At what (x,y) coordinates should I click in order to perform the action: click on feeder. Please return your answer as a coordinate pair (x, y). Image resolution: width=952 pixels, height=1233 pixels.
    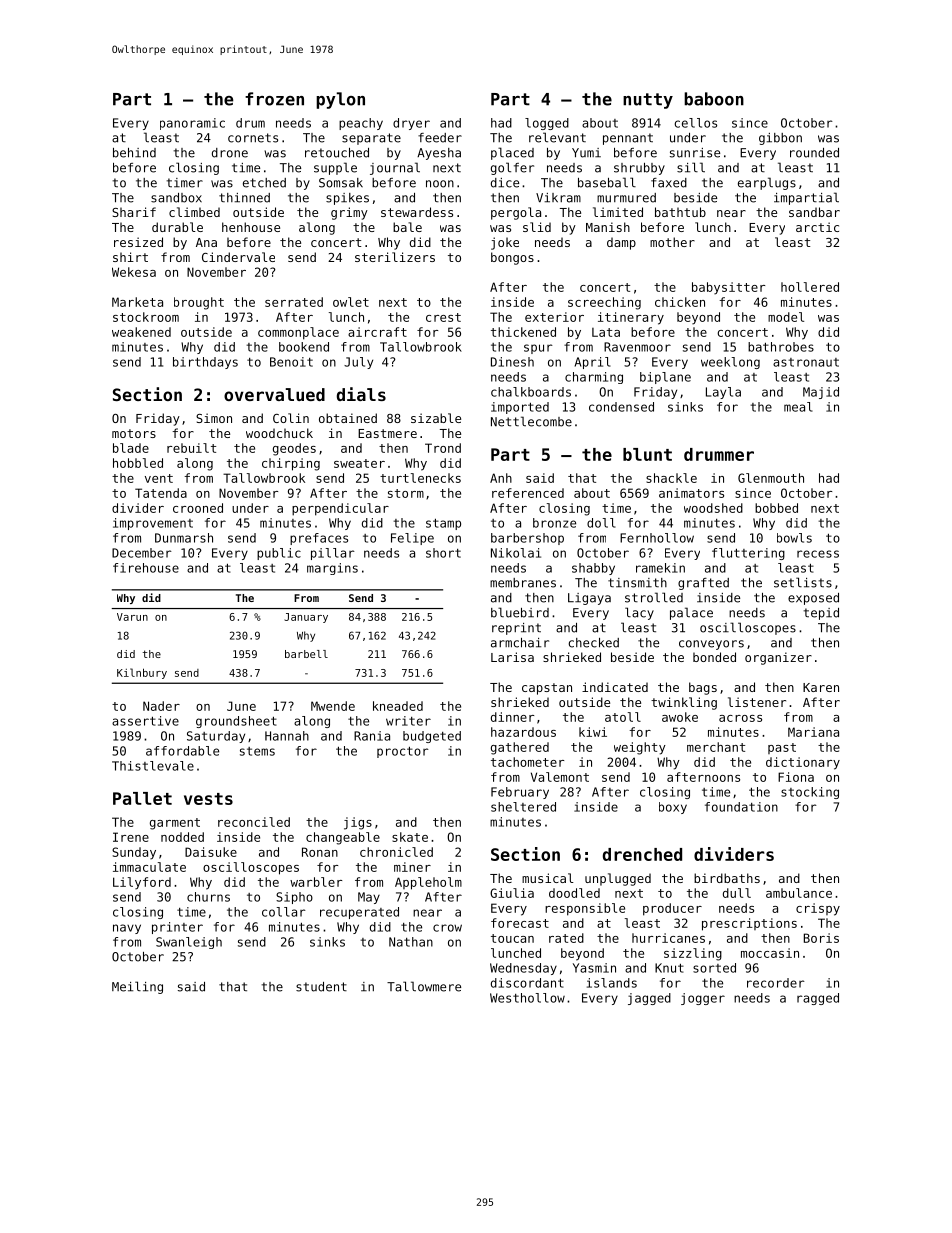
    Looking at the image, I should click on (440, 138).
